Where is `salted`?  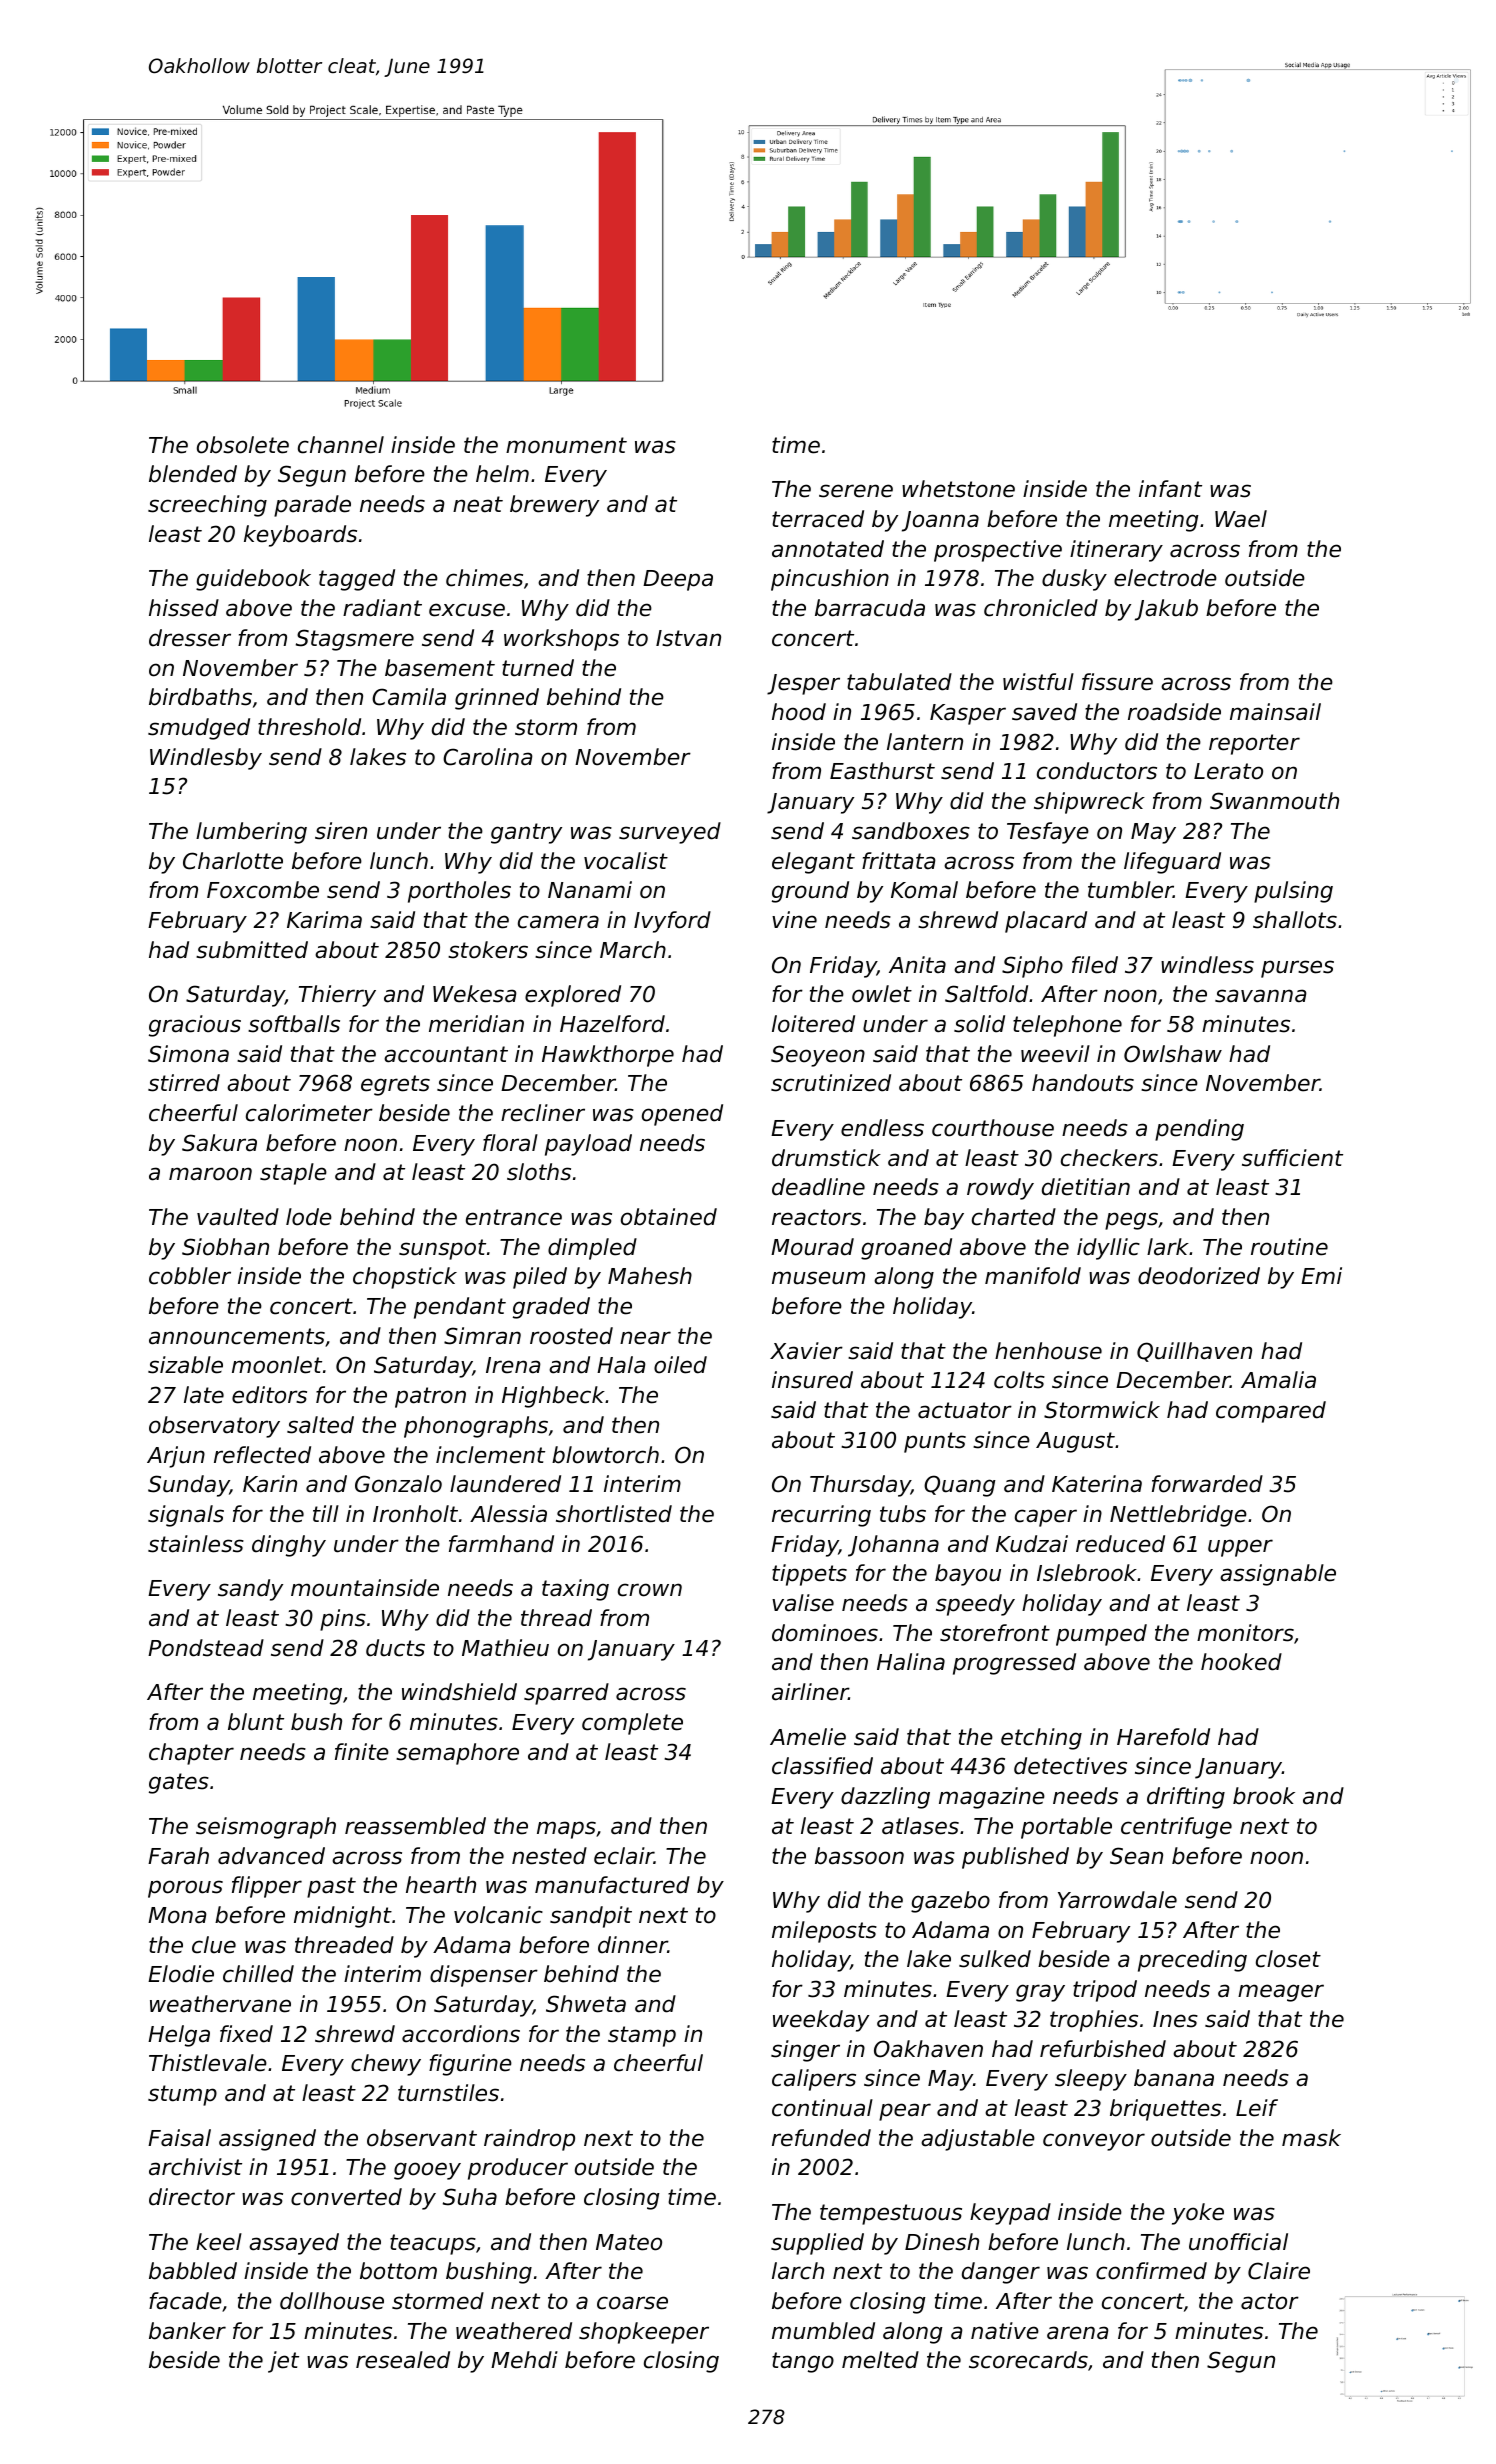 salted is located at coordinates (320, 1425).
